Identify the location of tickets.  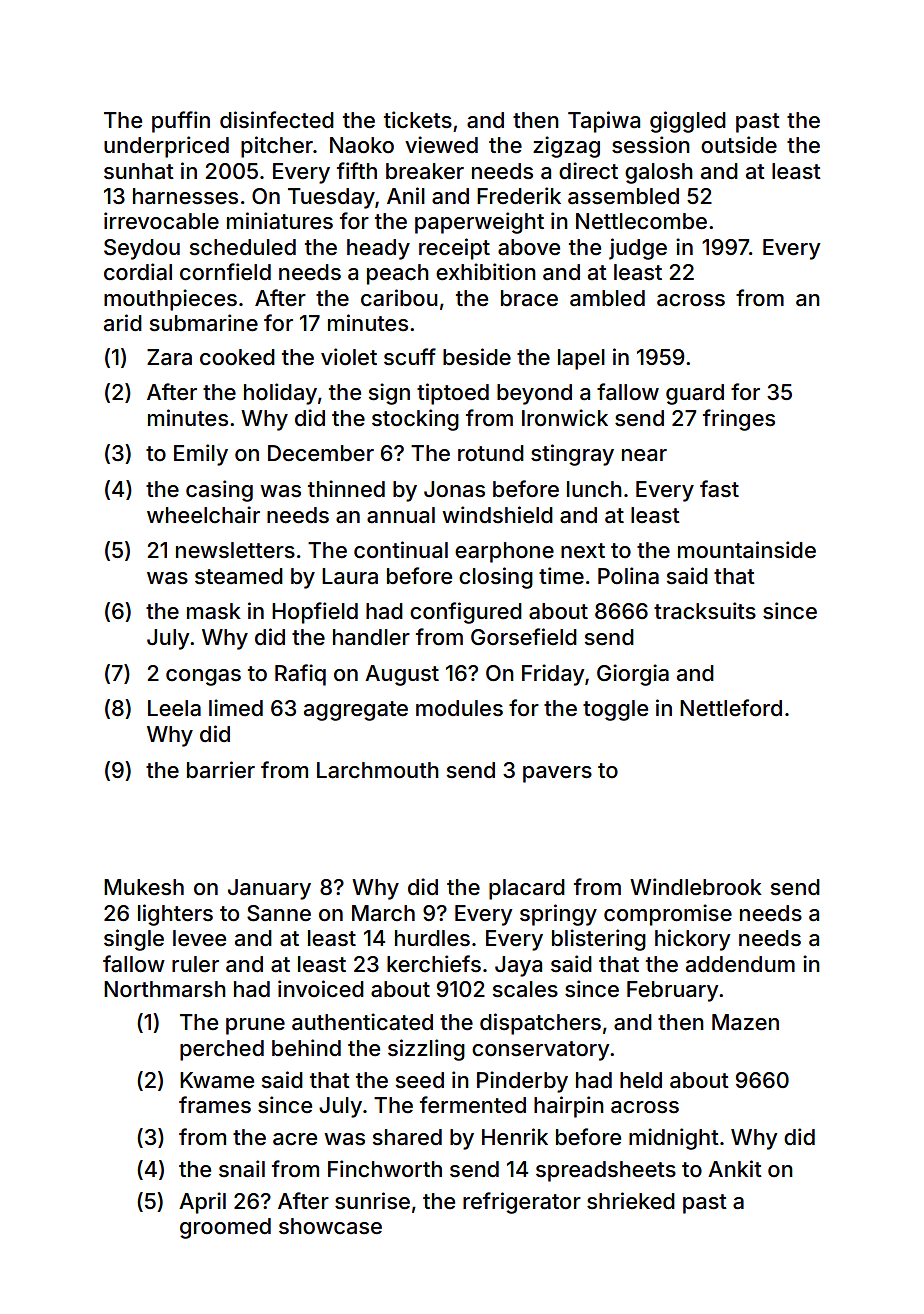
(418, 120).
